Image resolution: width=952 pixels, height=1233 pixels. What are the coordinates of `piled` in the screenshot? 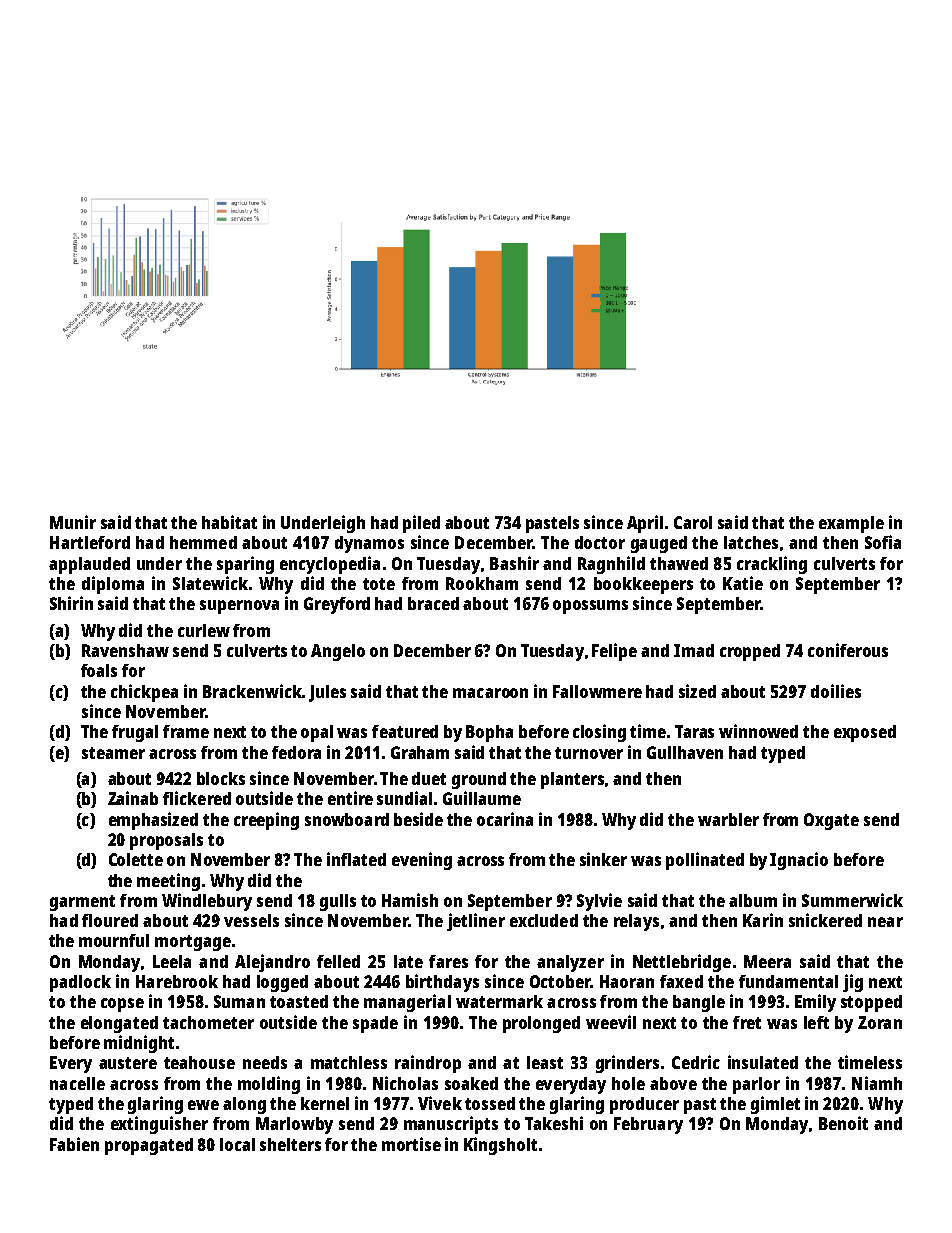 It's located at (421, 524).
